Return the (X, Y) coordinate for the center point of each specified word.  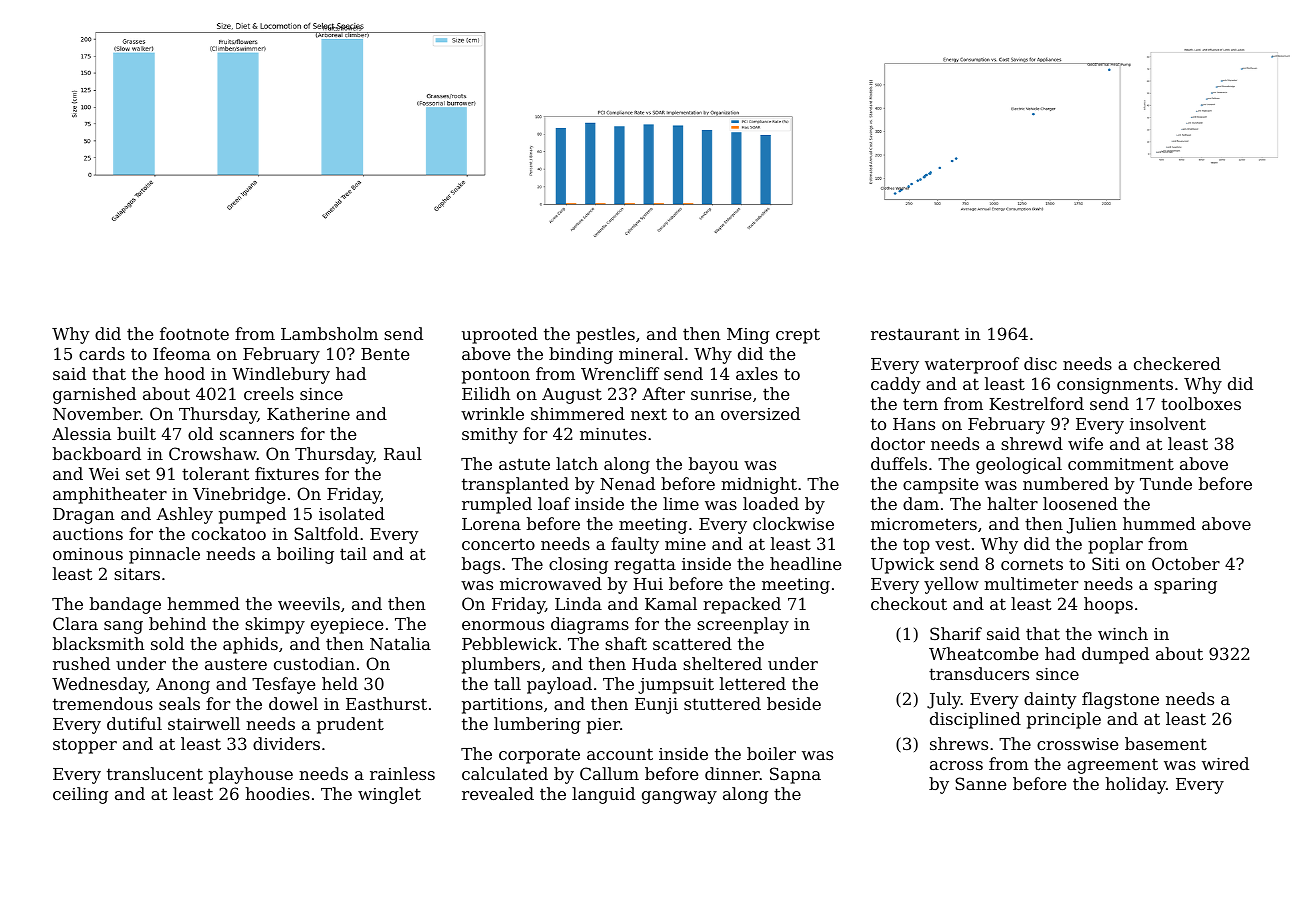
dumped (1115, 655)
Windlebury (281, 375)
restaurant (915, 334)
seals (179, 703)
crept (798, 336)
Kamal (671, 603)
